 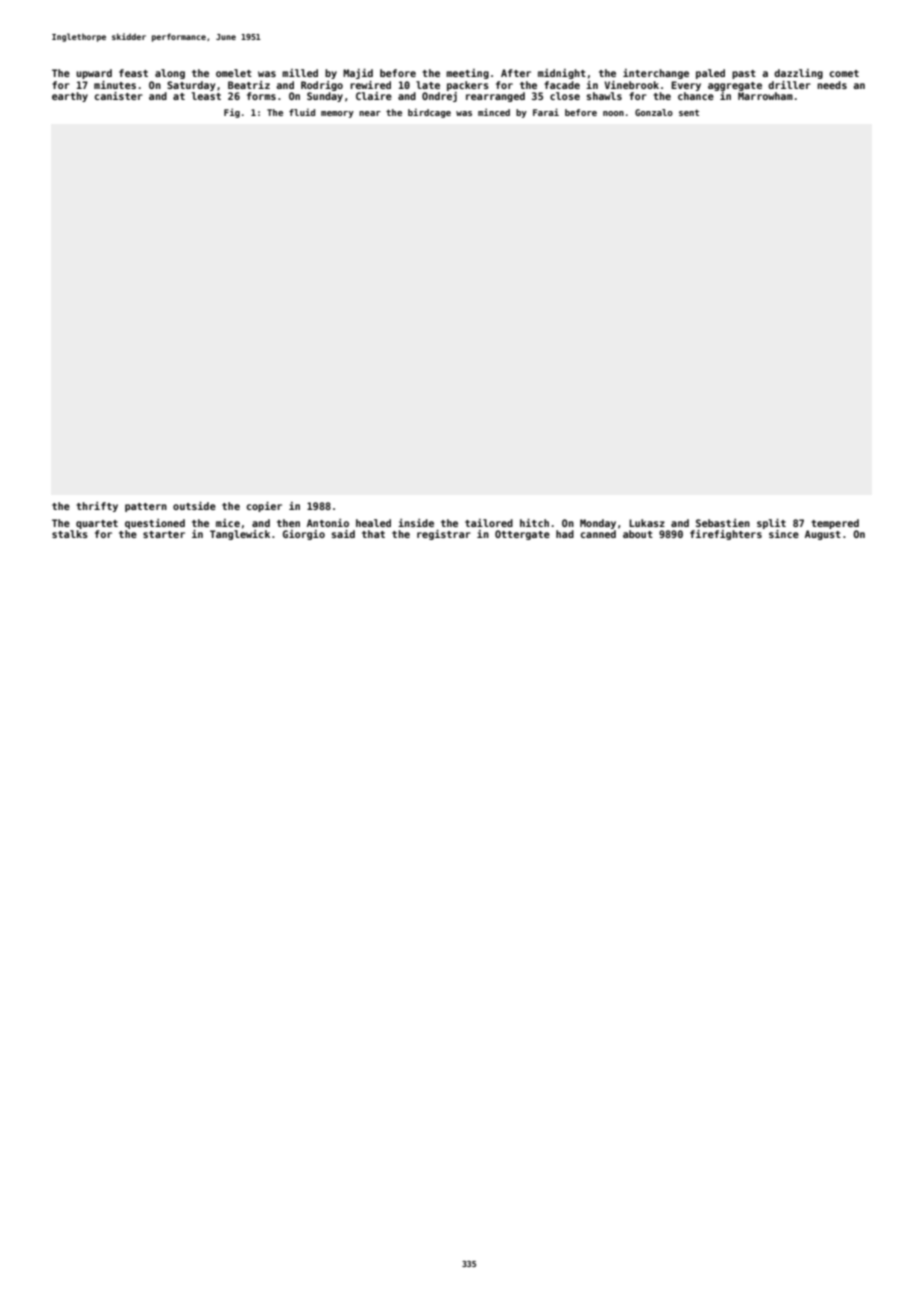 What do you see at coordinates (765, 96) in the screenshot?
I see `Marrowham` at bounding box center [765, 96].
